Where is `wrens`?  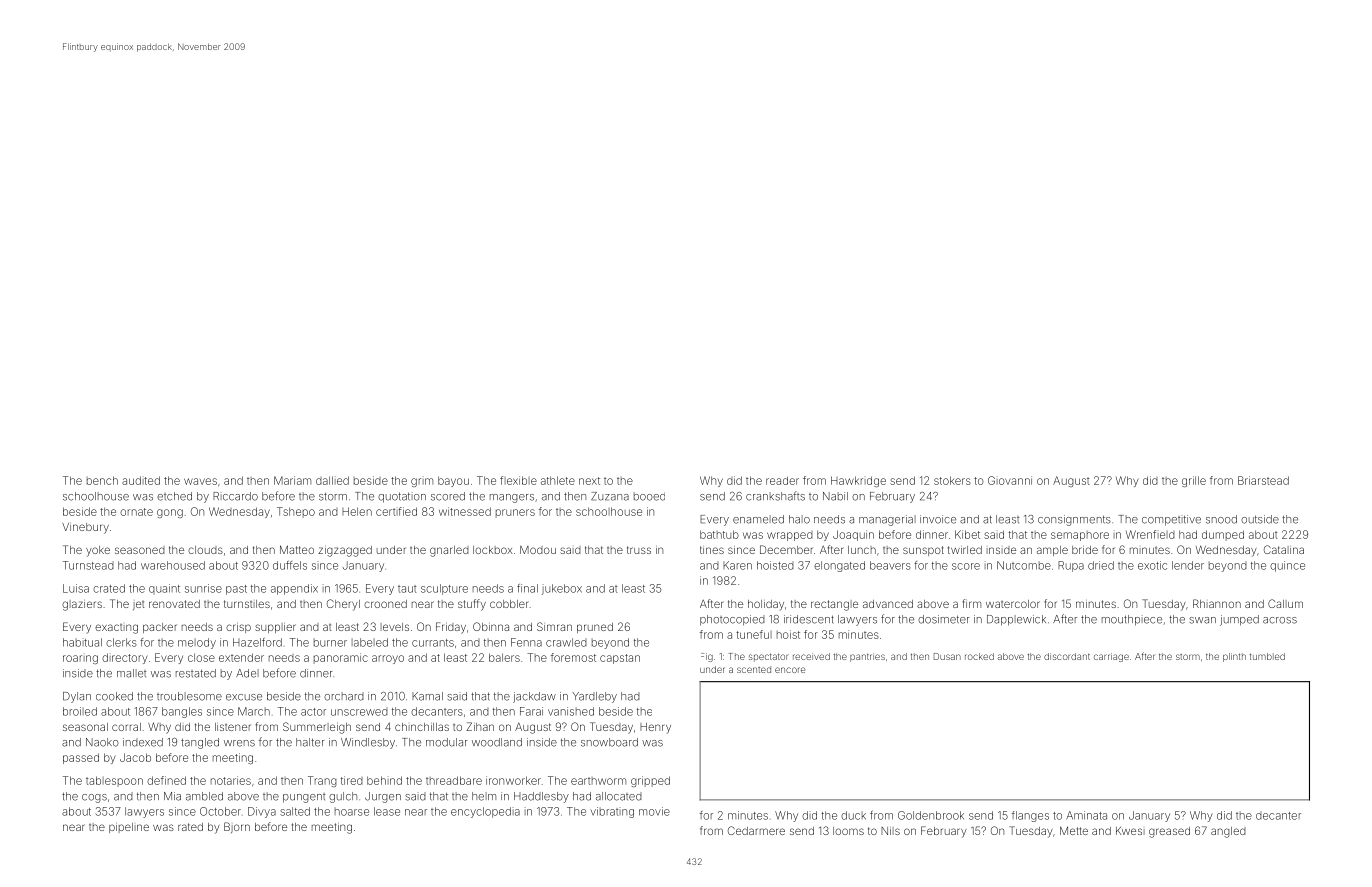 wrens is located at coordinates (239, 743).
